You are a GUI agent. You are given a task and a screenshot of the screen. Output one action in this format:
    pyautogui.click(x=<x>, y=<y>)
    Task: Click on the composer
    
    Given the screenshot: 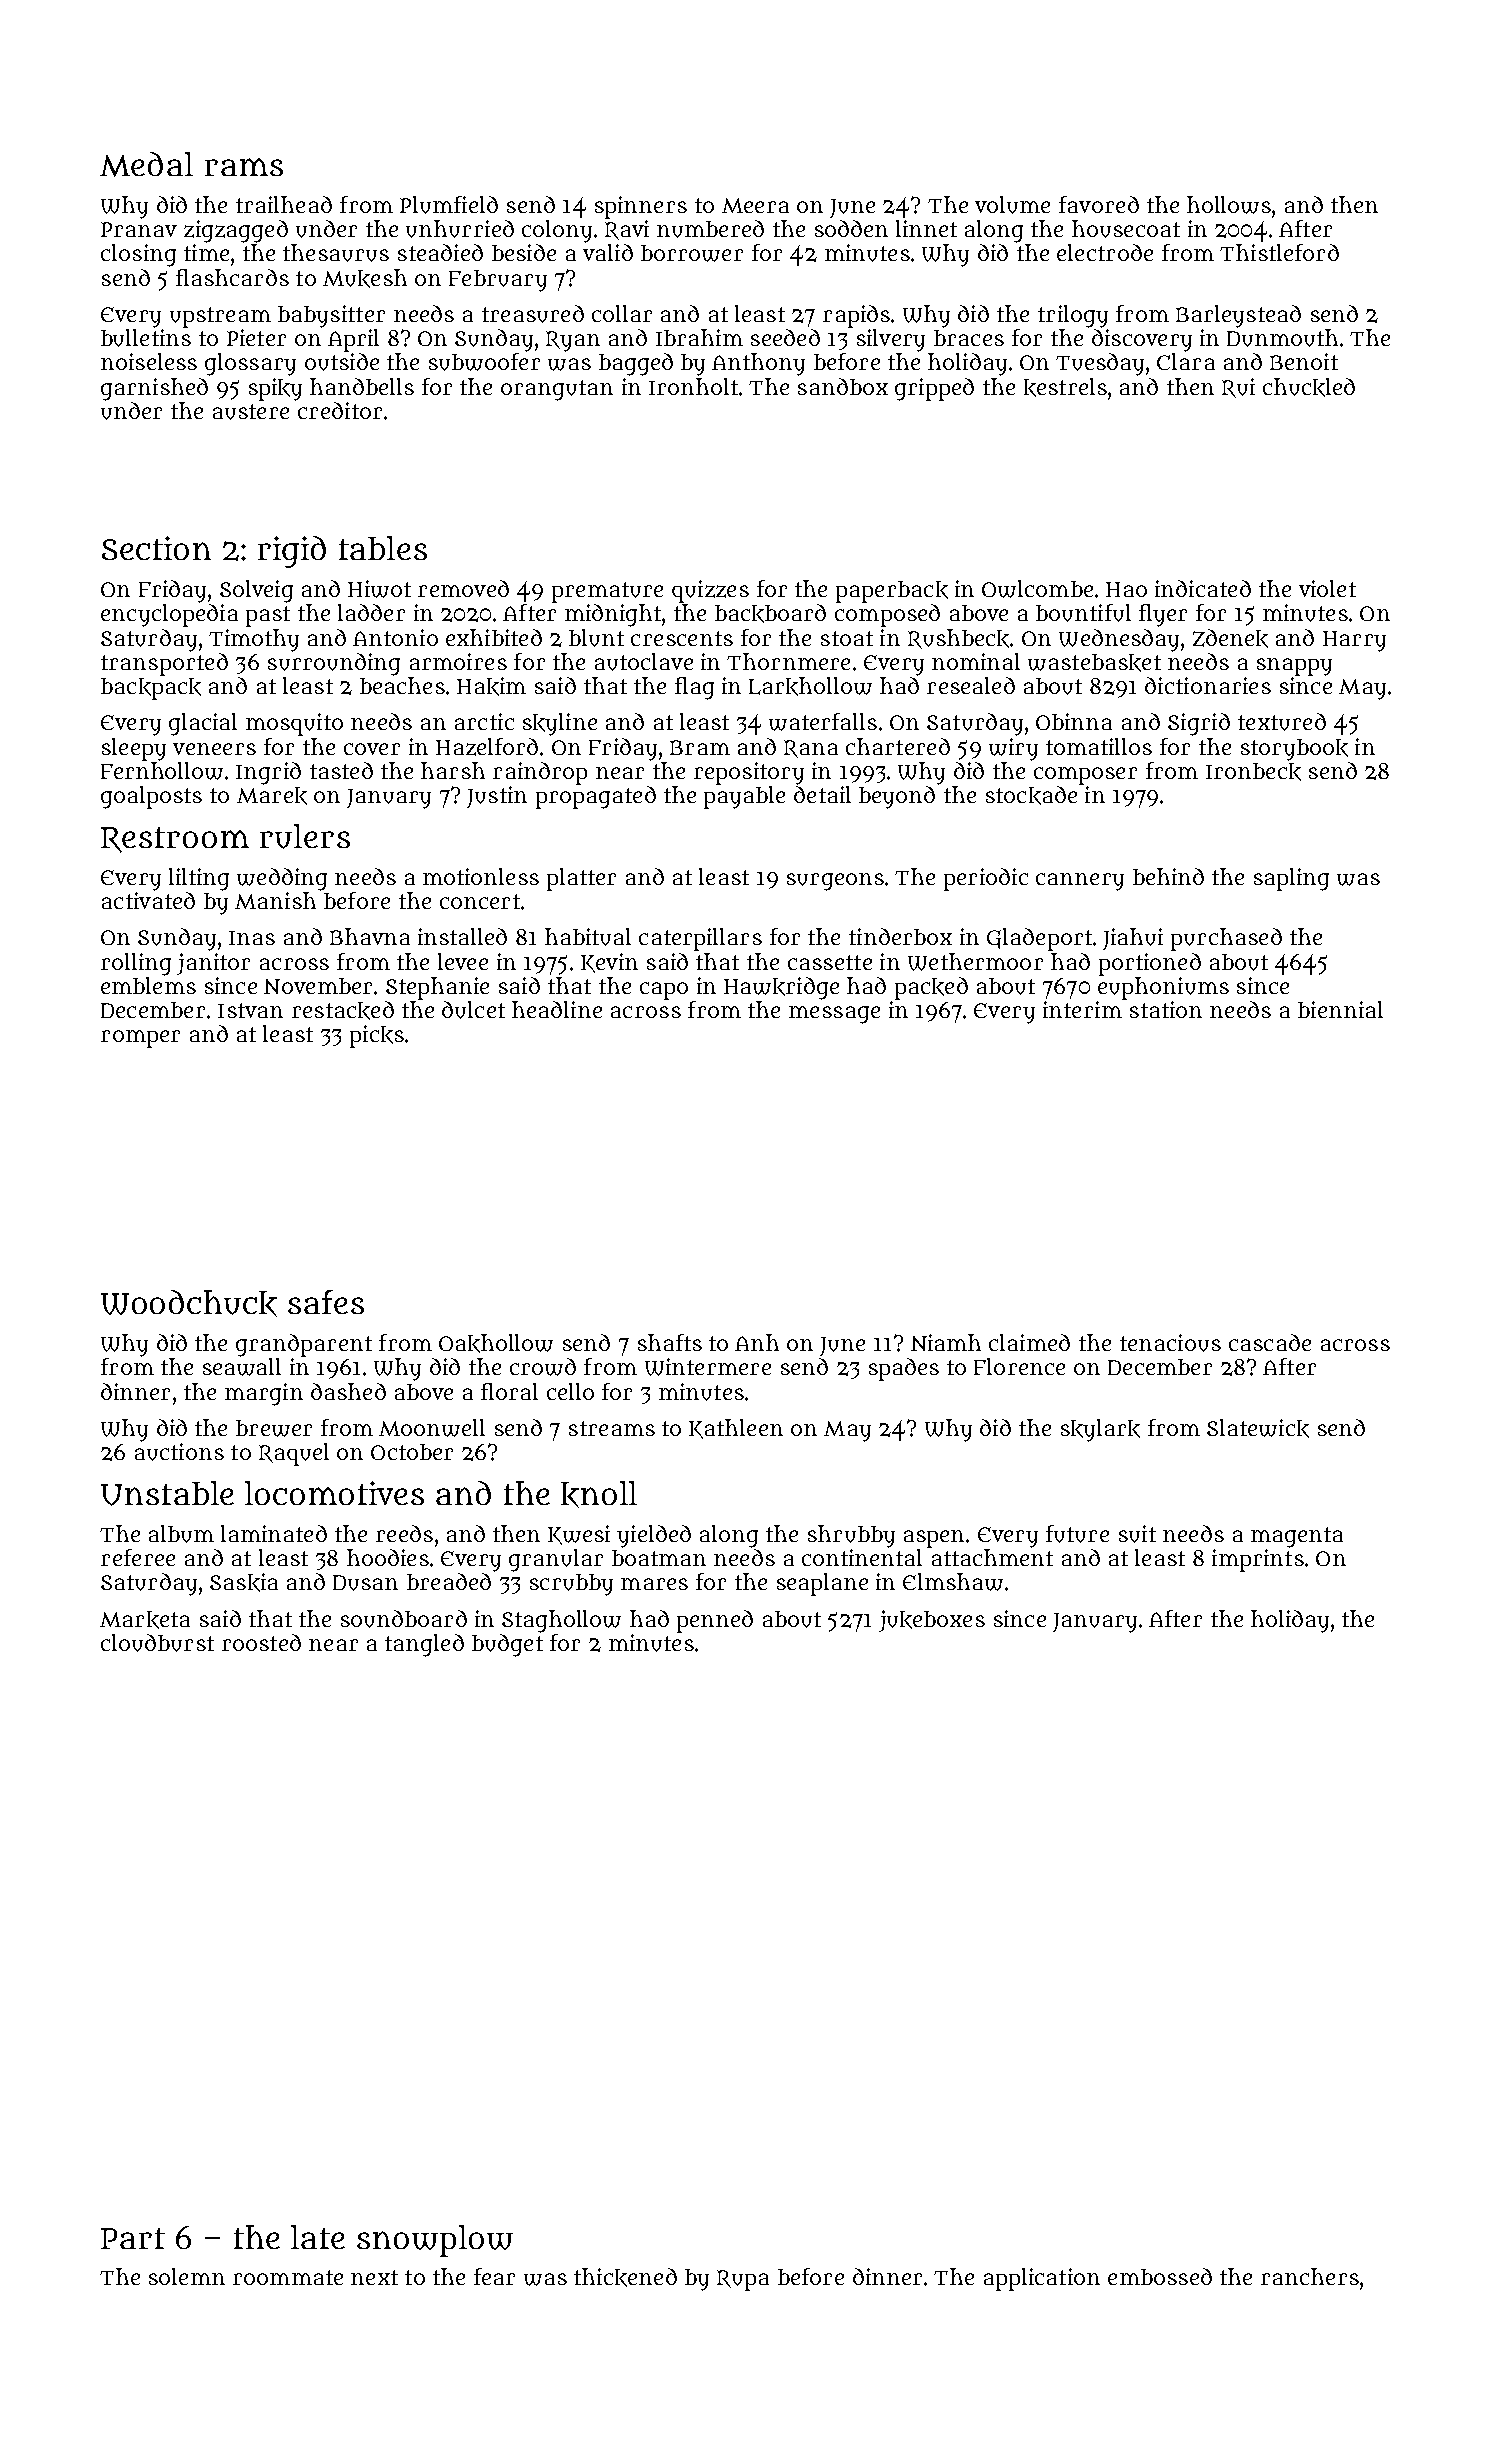 What is the action you would take?
    pyautogui.click(x=1085, y=776)
